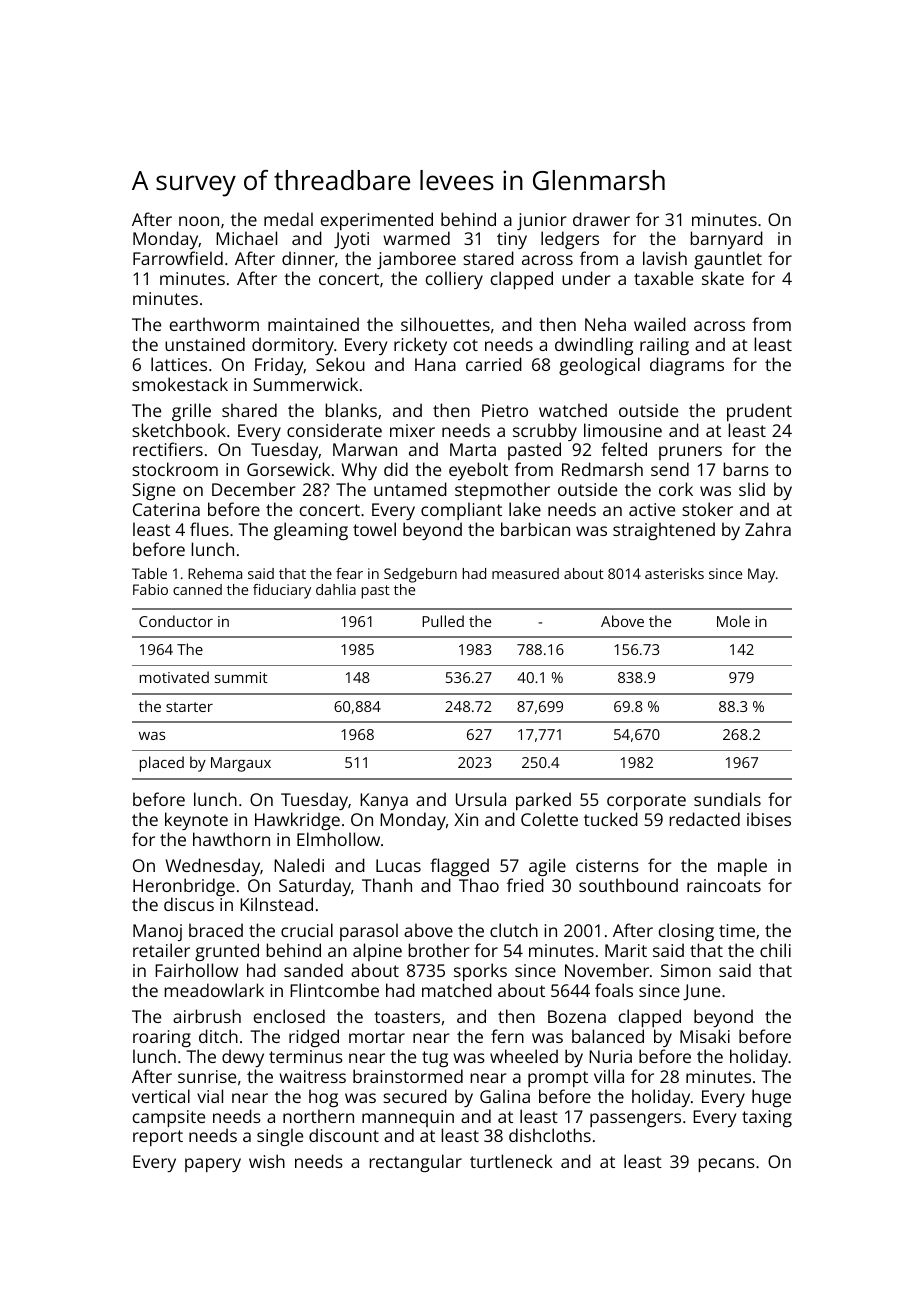 The width and height of the page is (924, 1311). What do you see at coordinates (577, 1016) in the page?
I see `Bozena` at bounding box center [577, 1016].
